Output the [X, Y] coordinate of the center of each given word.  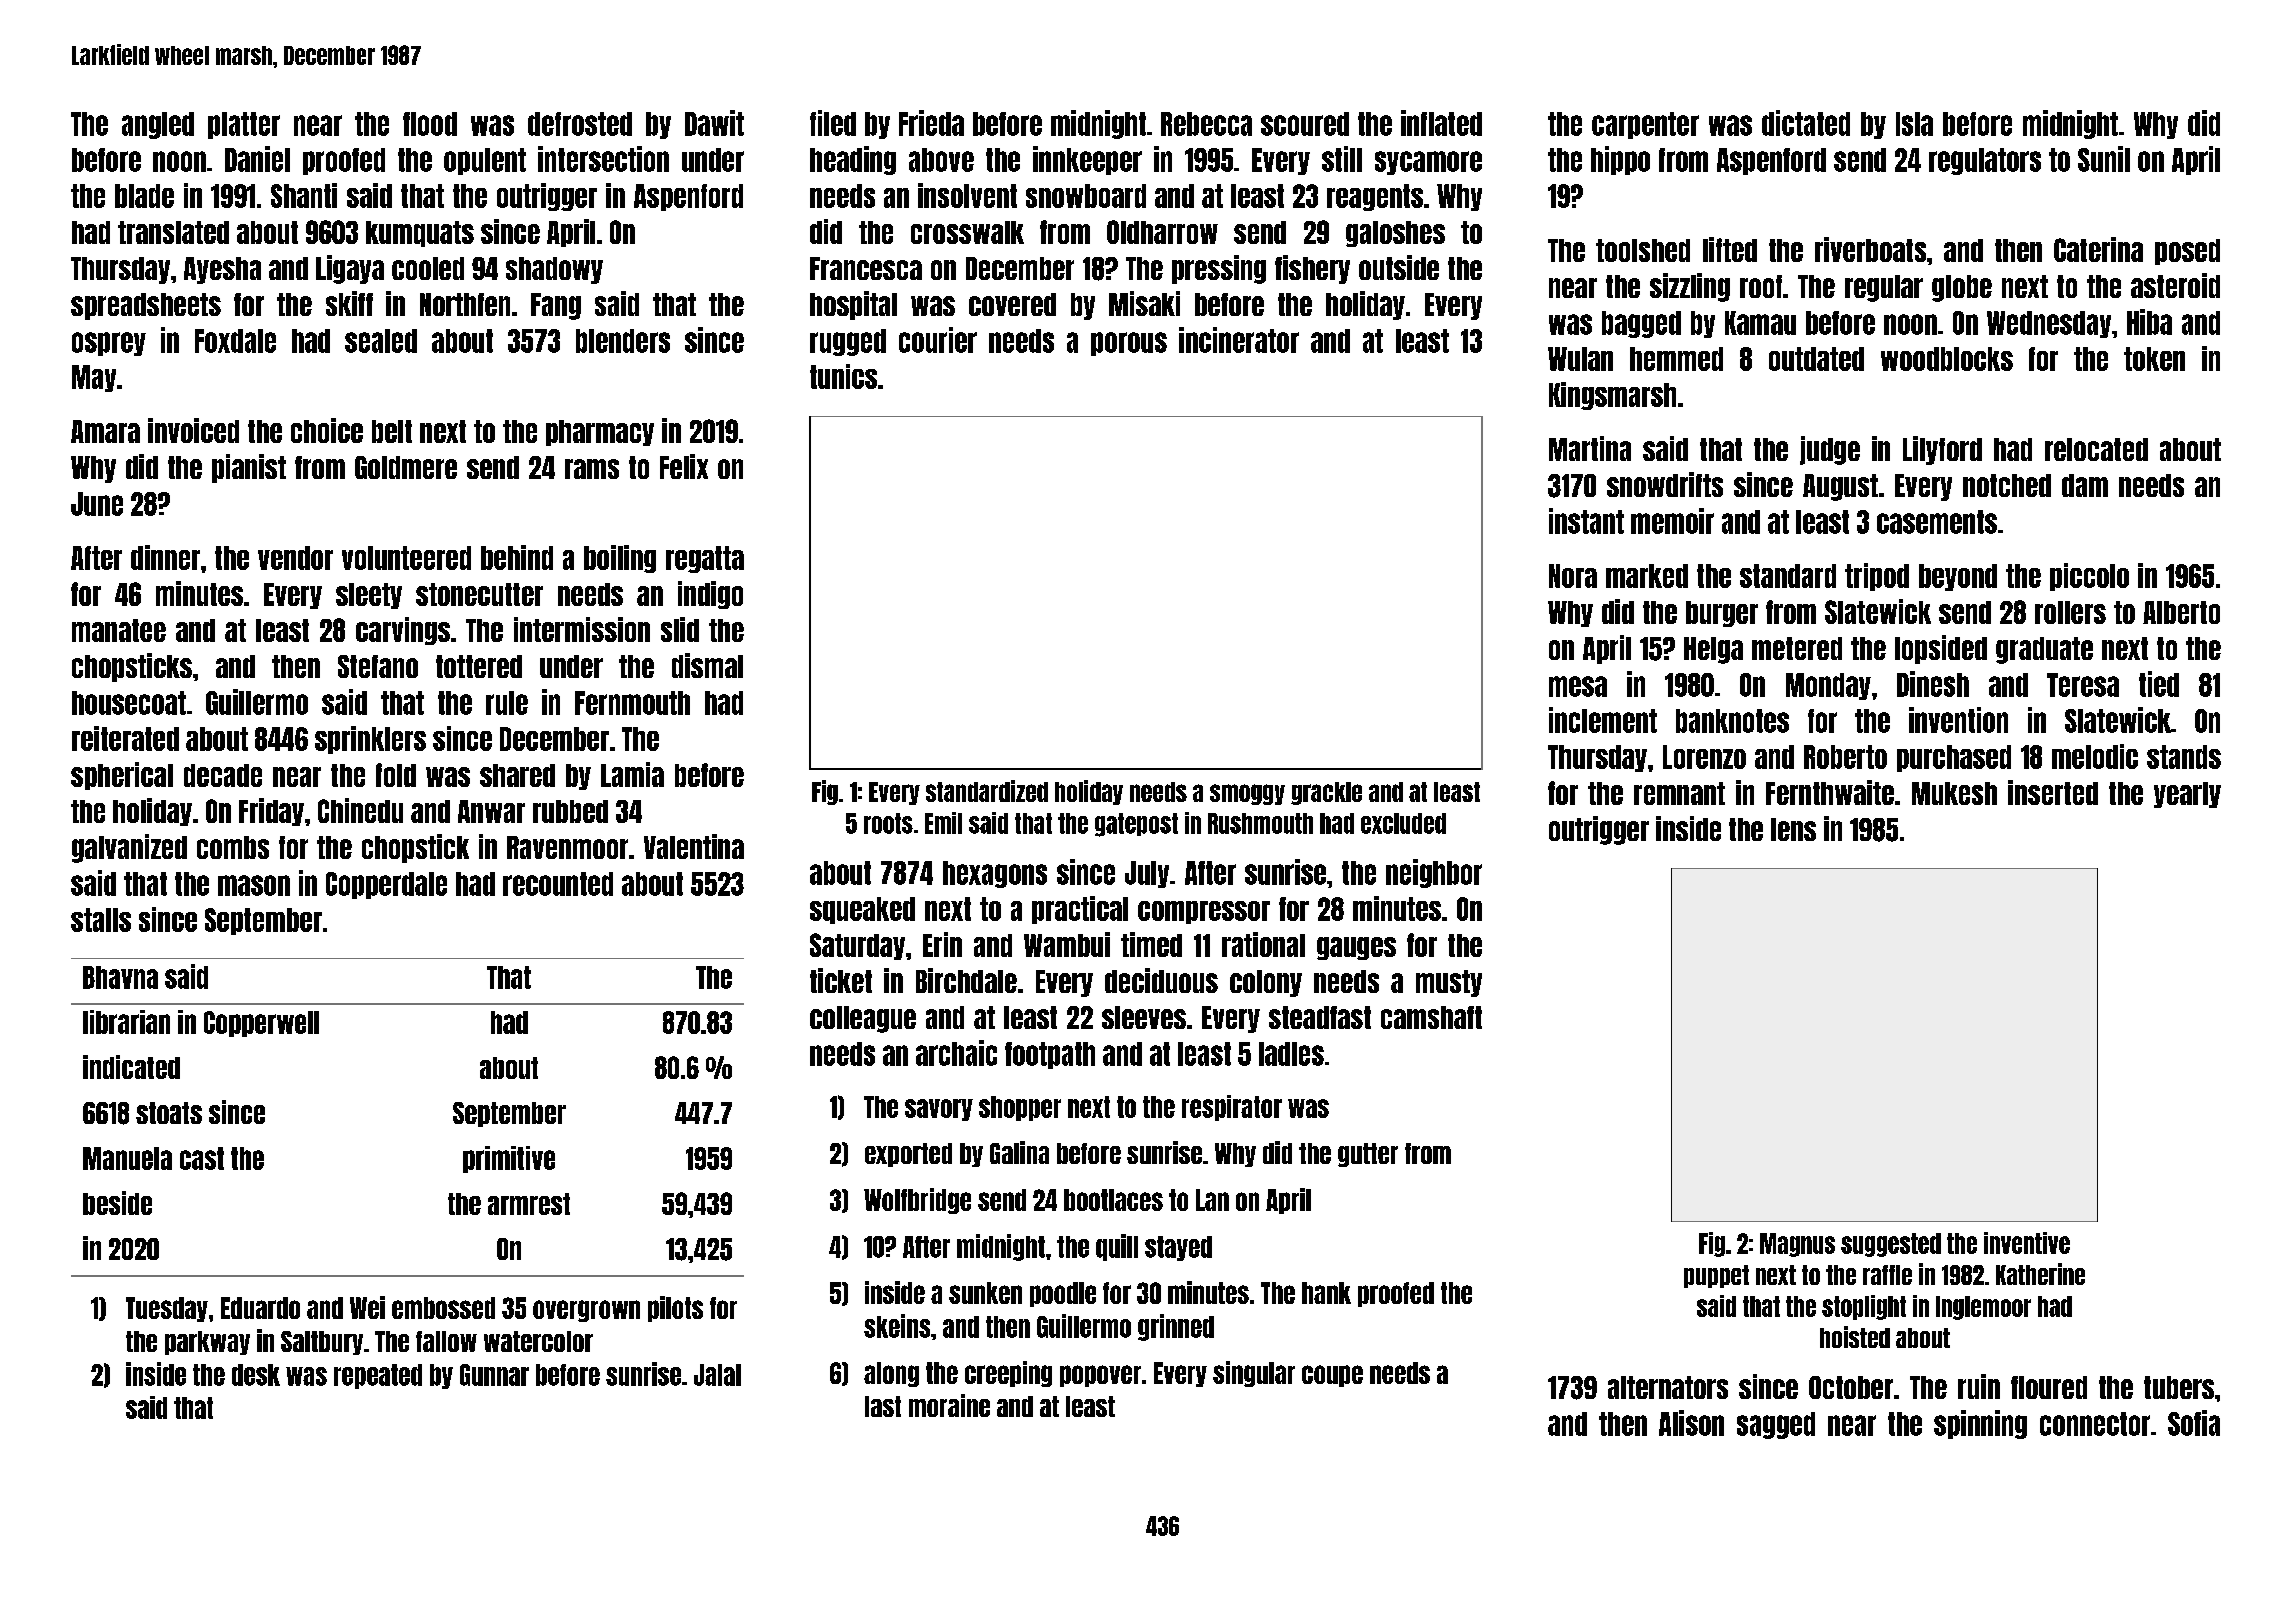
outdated [1816, 359]
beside [117, 1203]
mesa [1578, 686]
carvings [403, 631]
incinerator [1239, 340]
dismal [707, 665]
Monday [1828, 686]
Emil [943, 823]
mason [254, 885]
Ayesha [222, 270]
